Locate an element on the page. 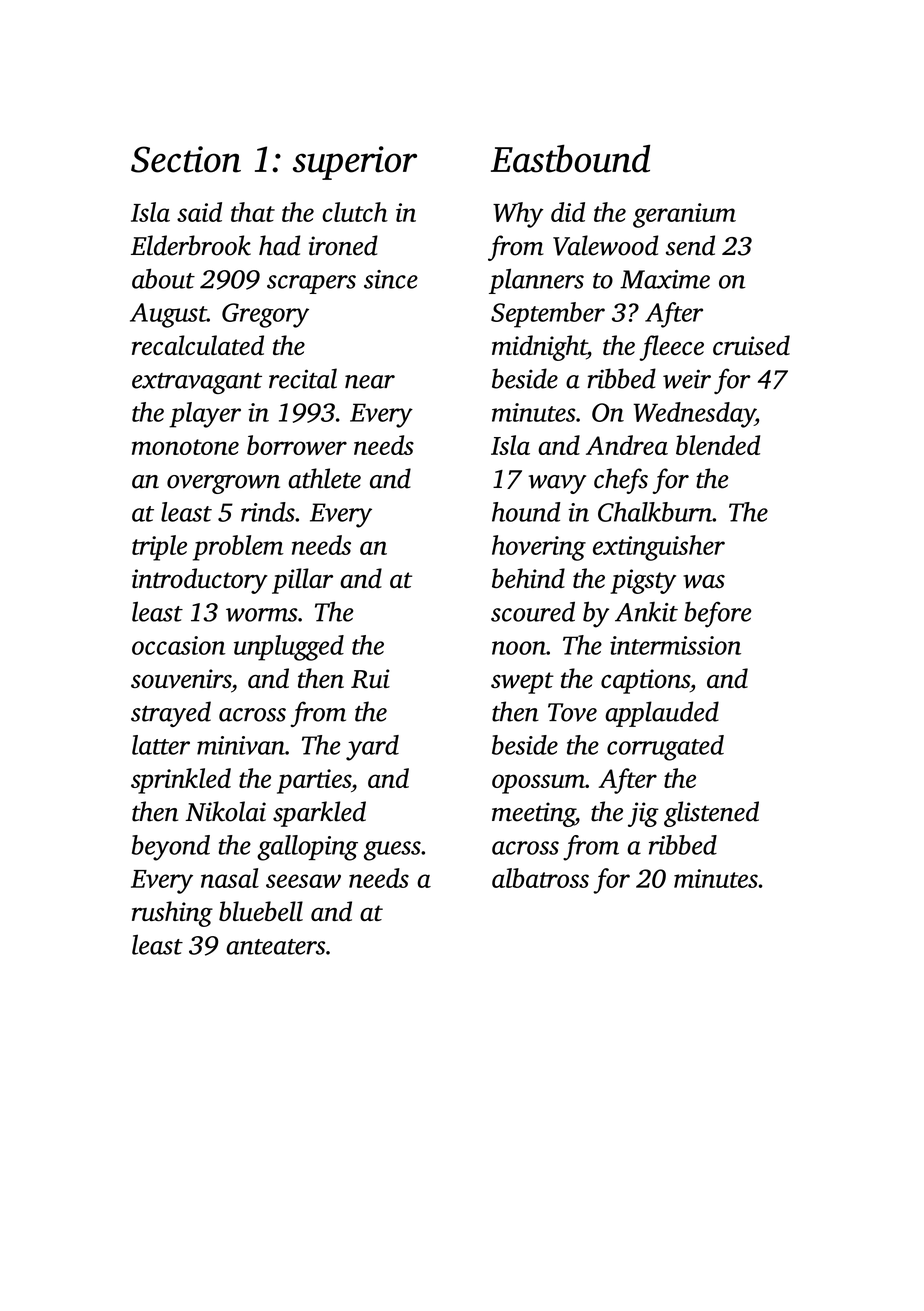 This page has width=924, height=1311. occasion is located at coordinates (179, 645).
